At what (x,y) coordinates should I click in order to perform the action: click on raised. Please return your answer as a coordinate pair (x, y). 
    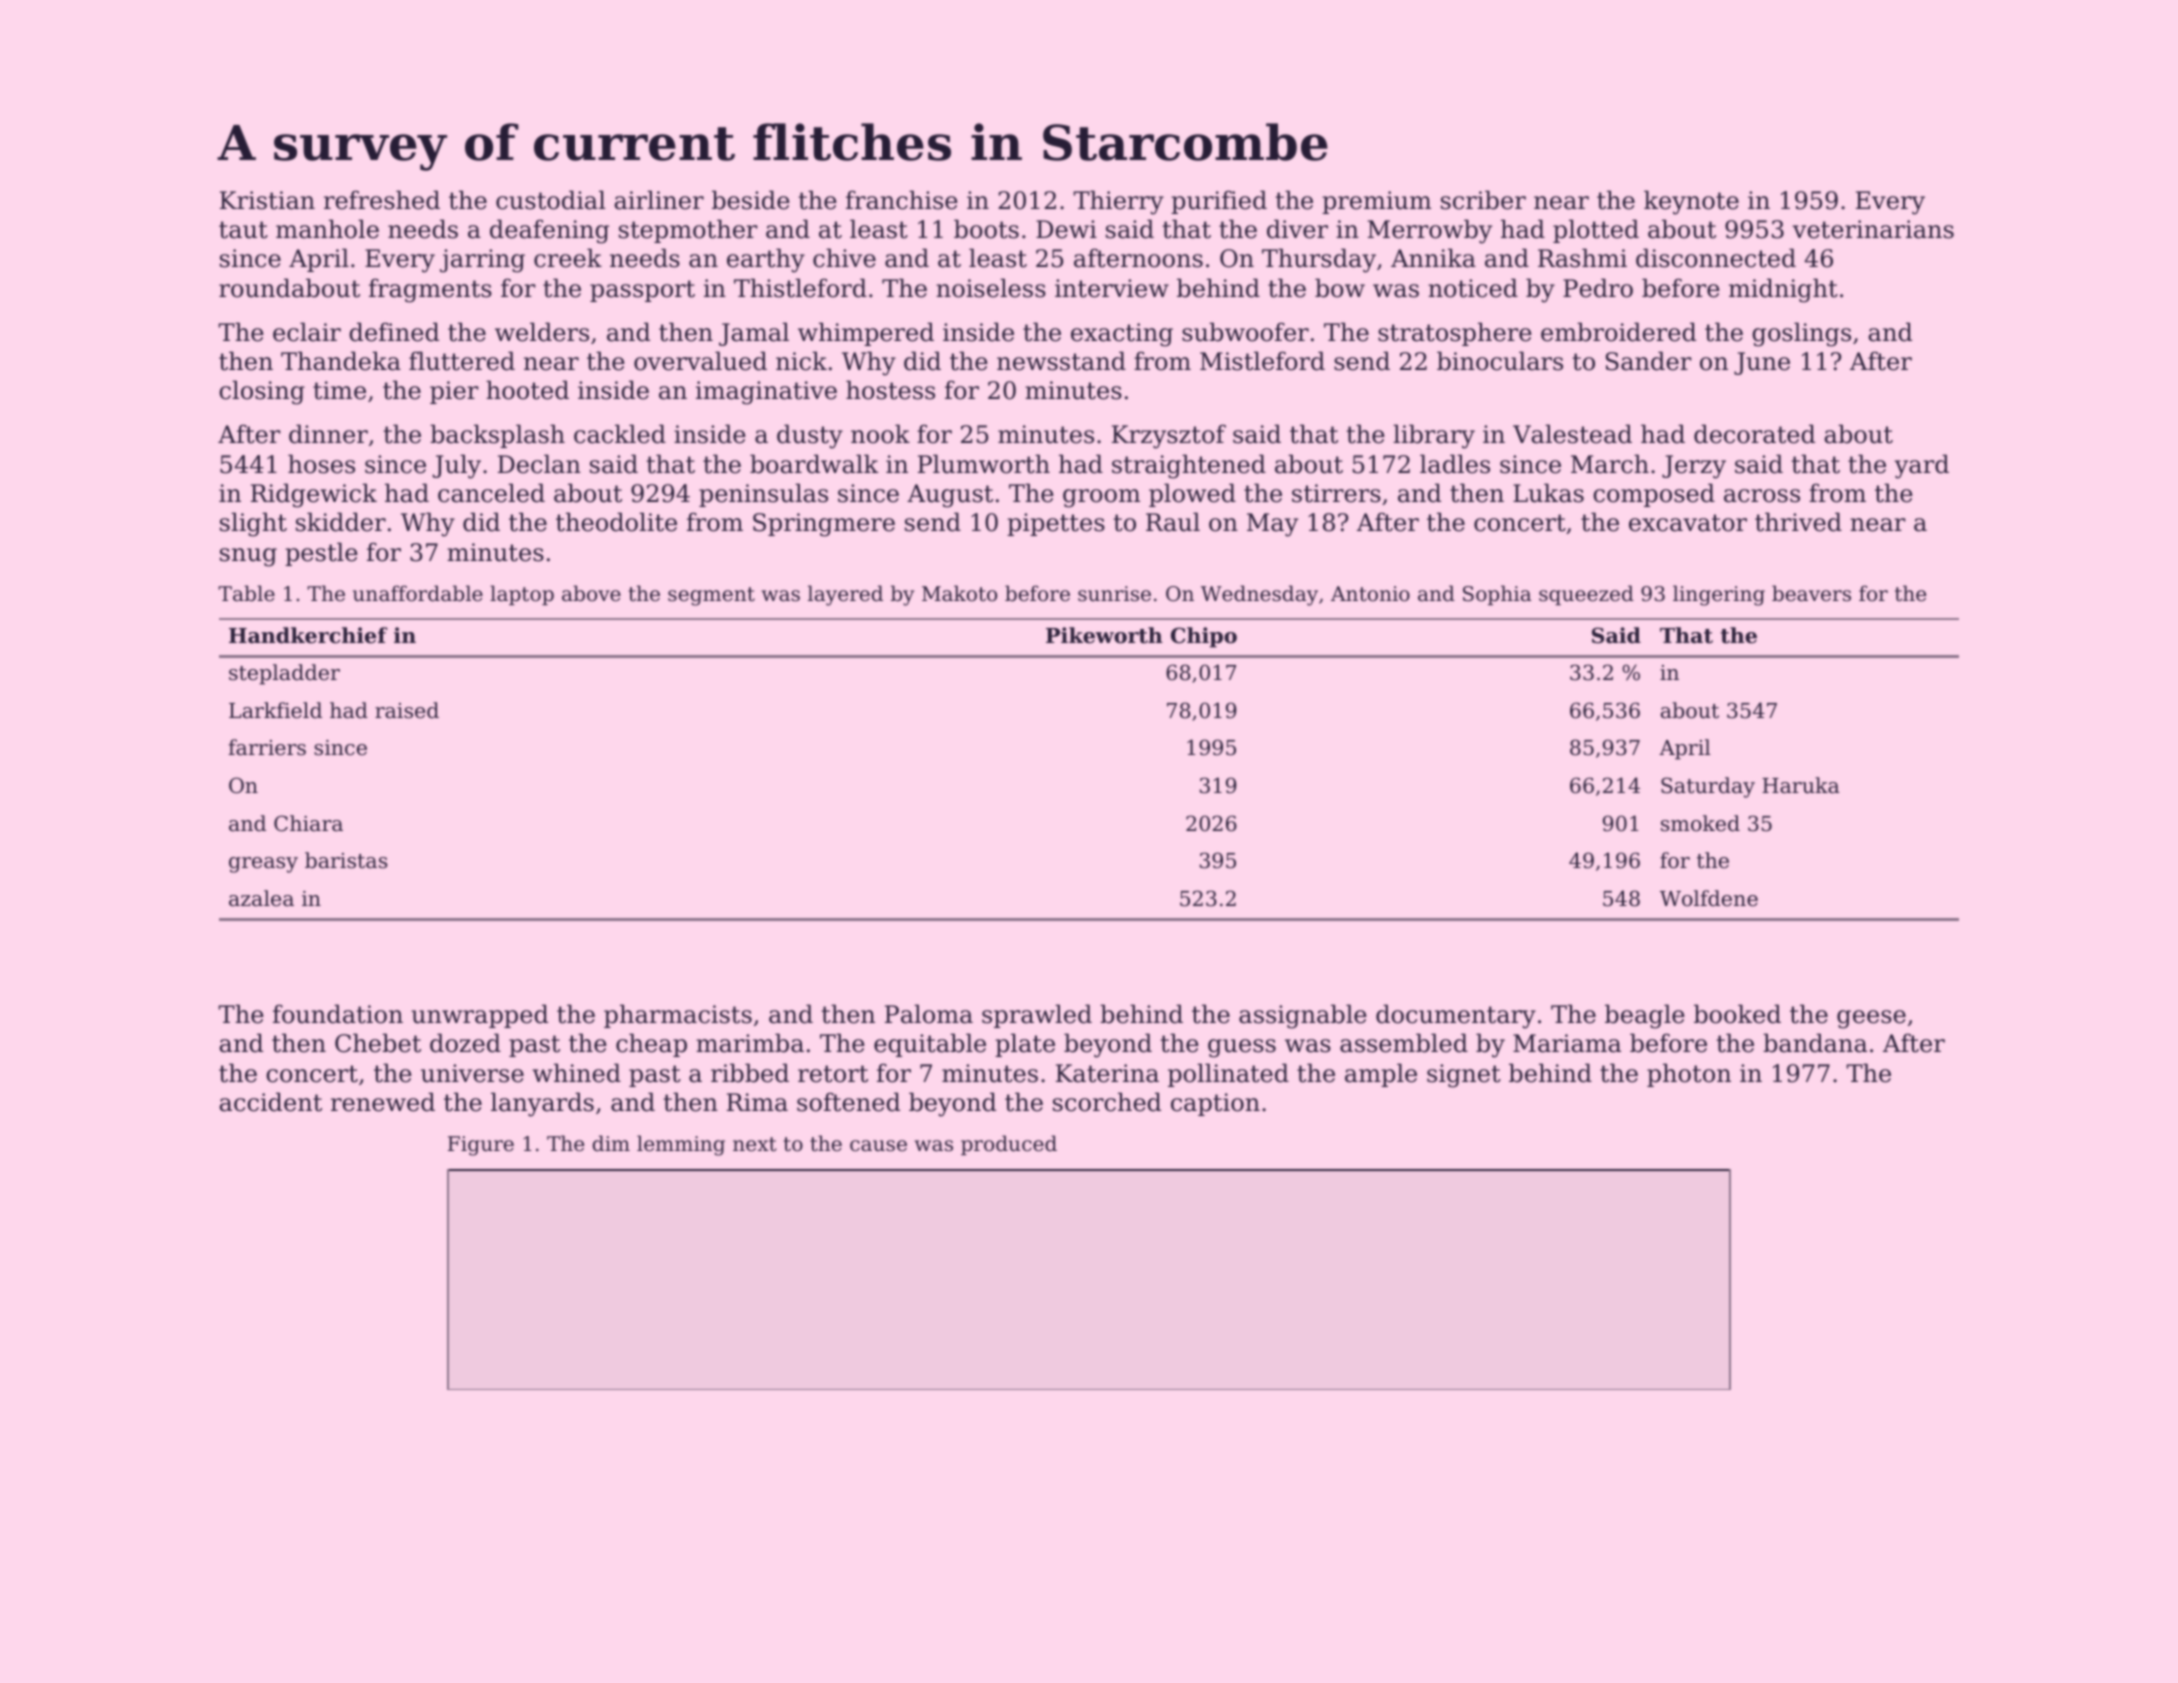
    Looking at the image, I should click on (407, 710).
